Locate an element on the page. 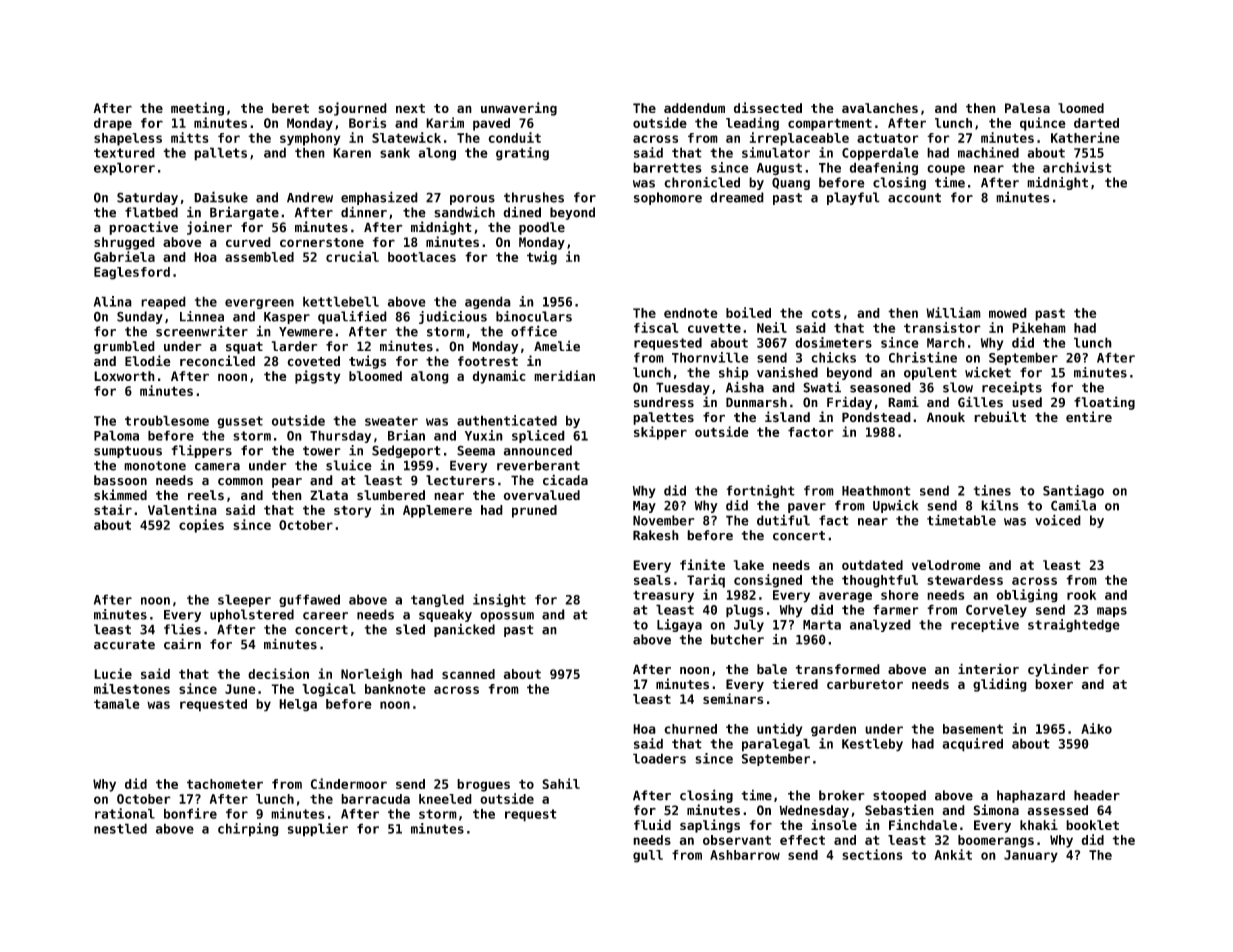  supplier is located at coordinates (317, 830).
